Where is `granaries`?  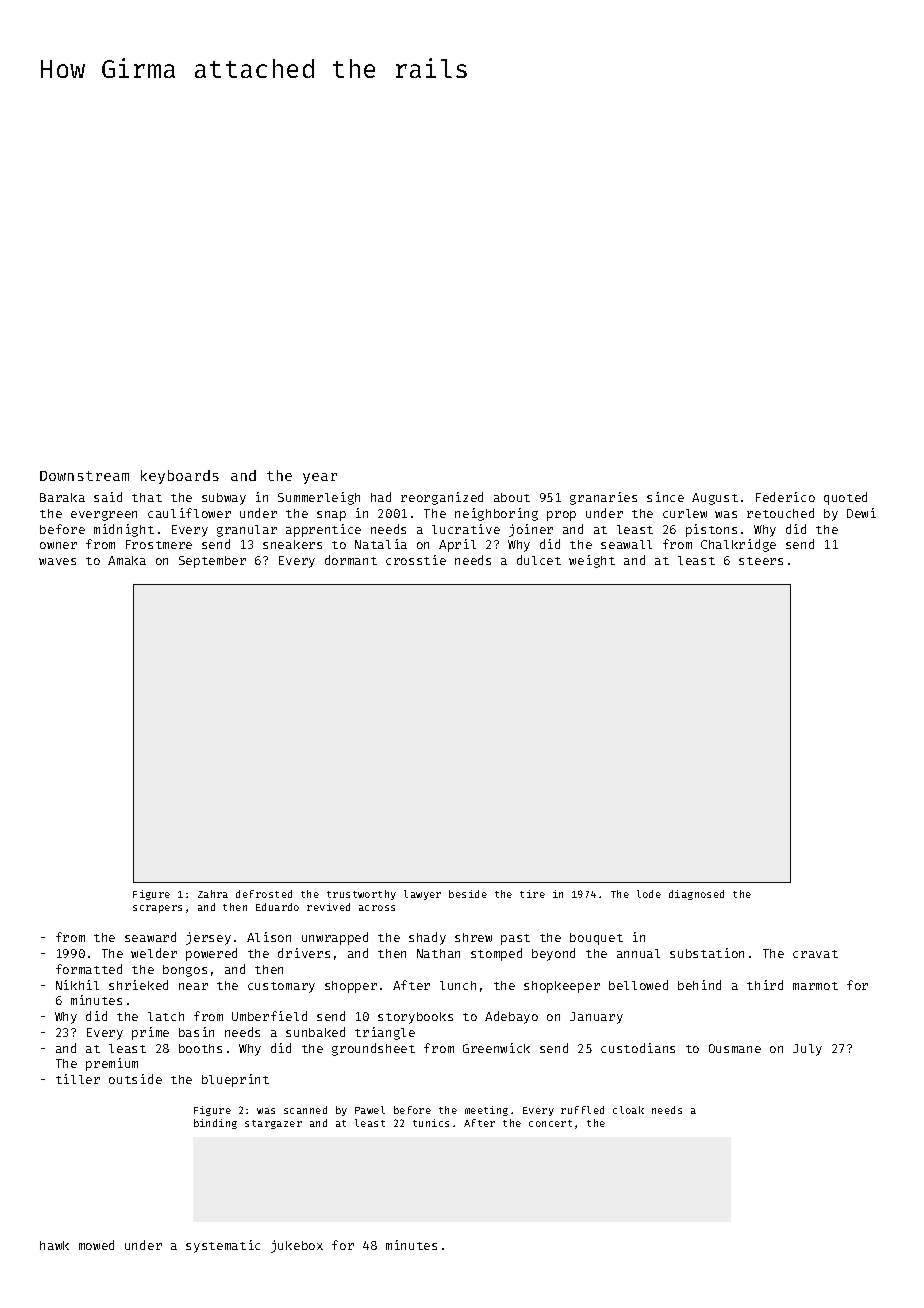
granaries is located at coordinates (603, 498).
